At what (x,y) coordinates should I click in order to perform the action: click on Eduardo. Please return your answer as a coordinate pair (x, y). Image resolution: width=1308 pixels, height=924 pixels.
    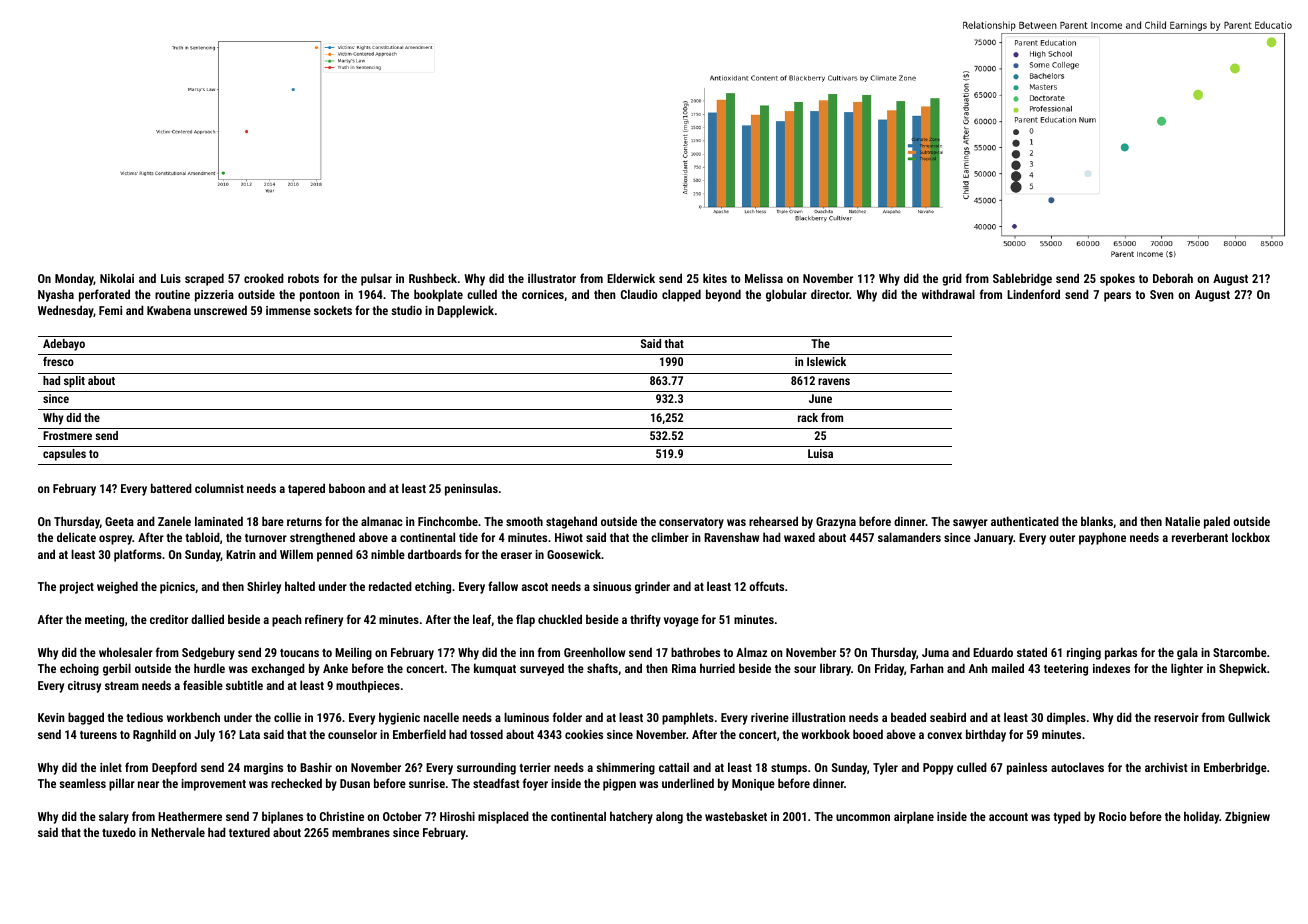
    Looking at the image, I should click on (993, 652).
